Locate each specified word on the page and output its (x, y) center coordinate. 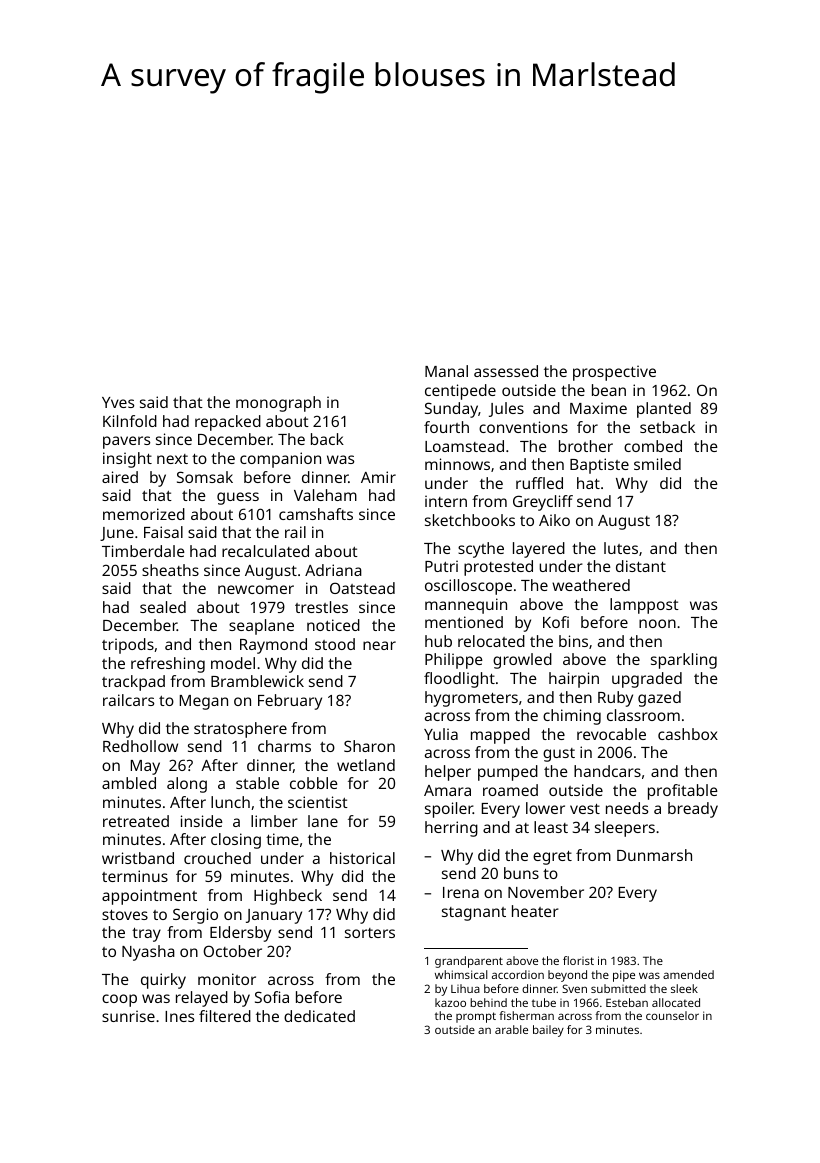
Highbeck (288, 897)
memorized (144, 514)
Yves (118, 402)
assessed (506, 371)
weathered (591, 585)
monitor (227, 979)
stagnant (474, 914)
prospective (614, 373)
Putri (441, 566)
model (233, 663)
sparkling (684, 661)
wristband (138, 858)
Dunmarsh (654, 855)
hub (438, 641)
